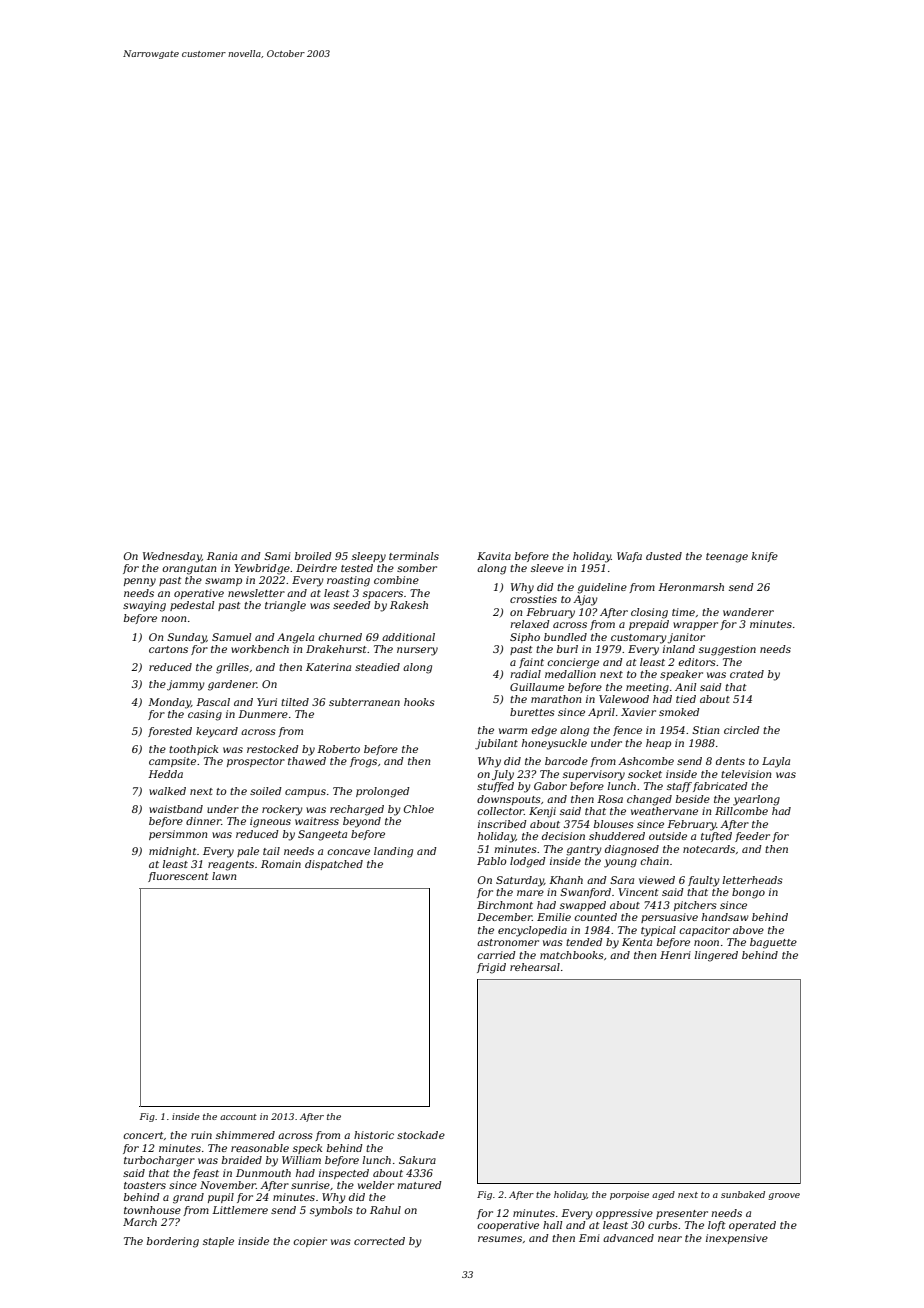 This document has height=1308, width=924. I want to click on toasters, so click(145, 1185).
